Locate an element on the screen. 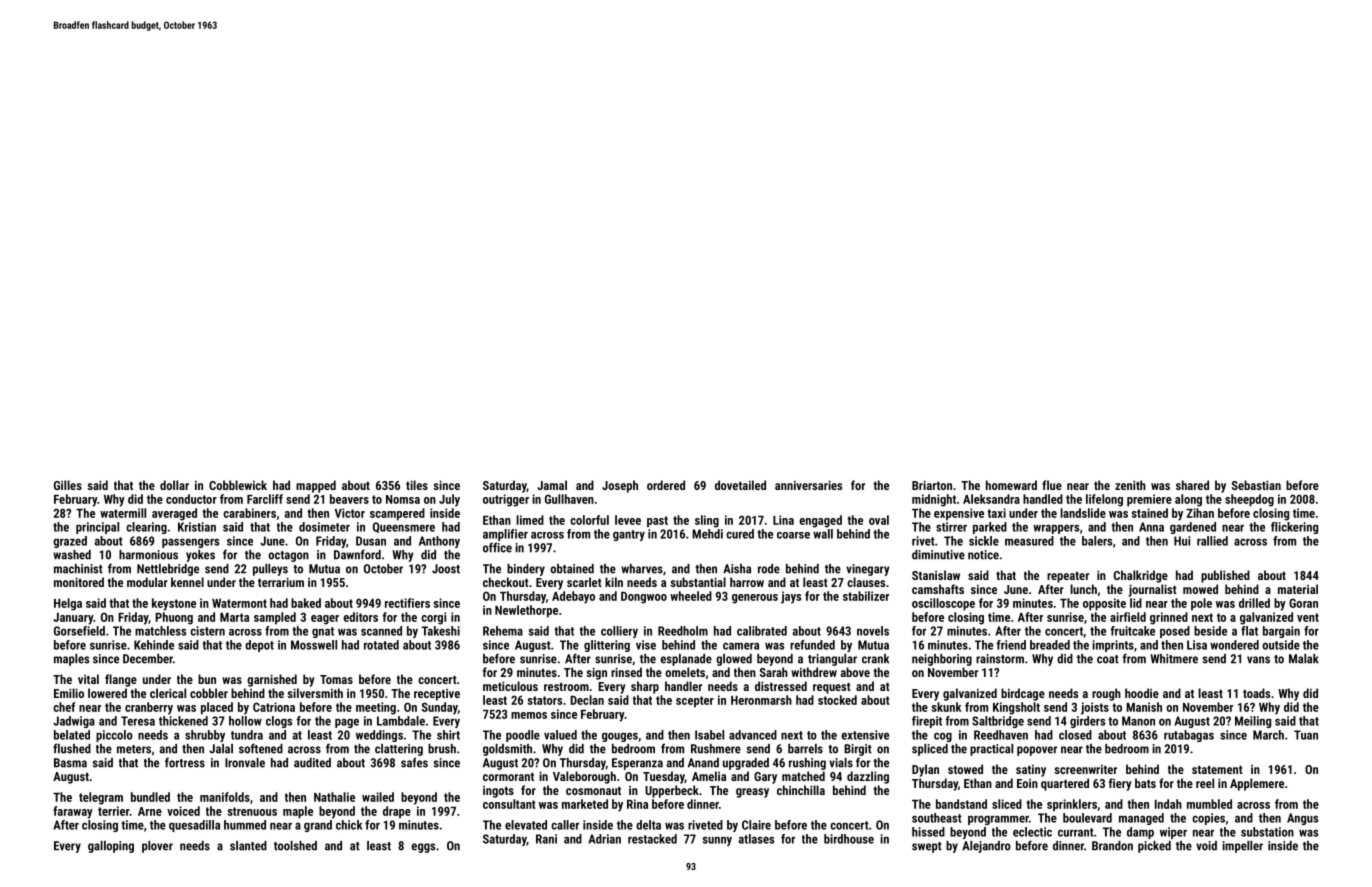 This screenshot has width=1372, height=887. vise is located at coordinates (646, 645).
